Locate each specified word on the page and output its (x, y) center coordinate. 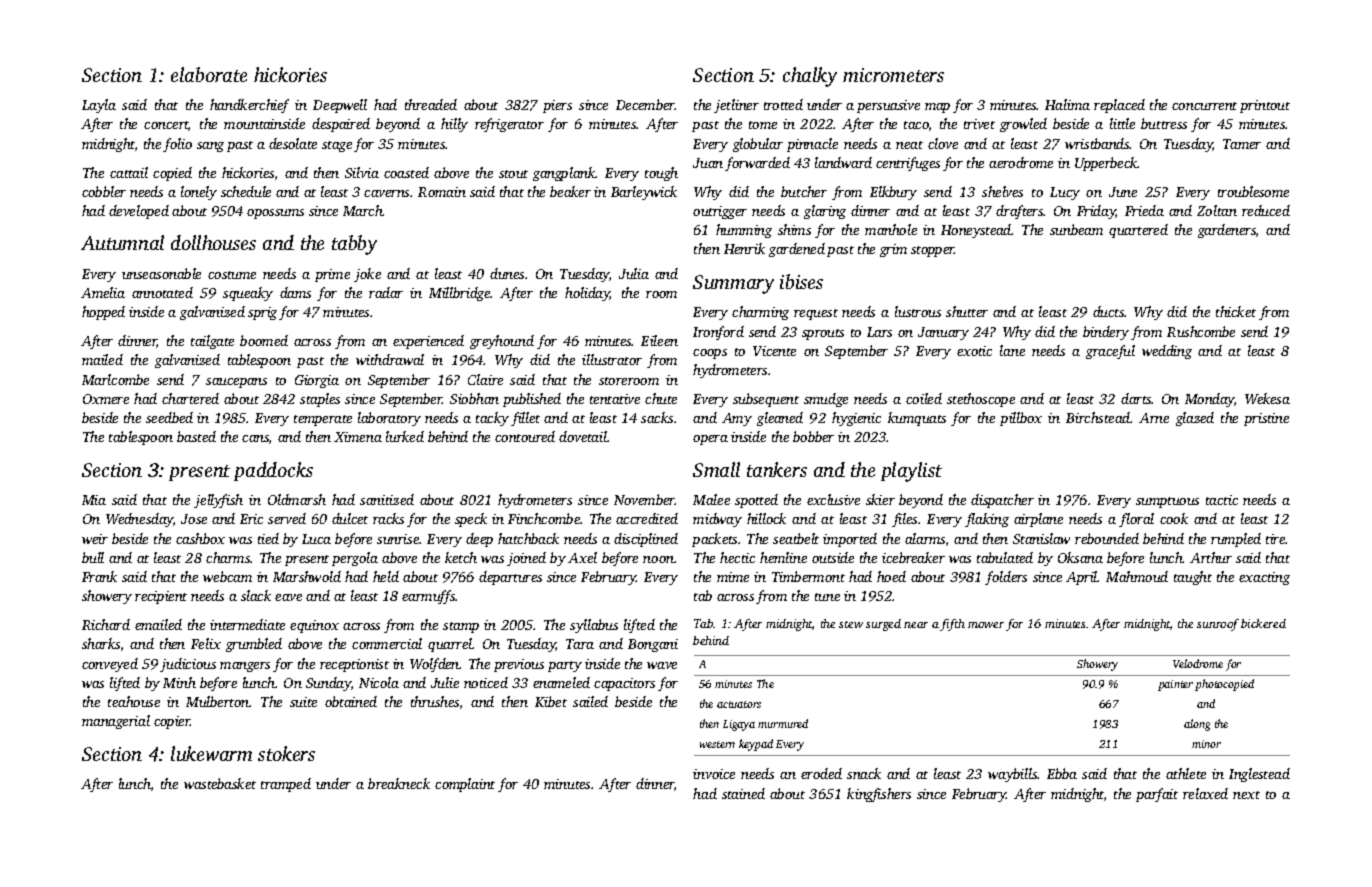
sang (210, 147)
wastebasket (220, 783)
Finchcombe (544, 518)
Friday (1096, 212)
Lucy (1065, 193)
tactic (1222, 500)
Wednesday (139, 520)
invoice (714, 774)
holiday (587, 294)
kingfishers (879, 795)
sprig (262, 313)
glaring (825, 212)
